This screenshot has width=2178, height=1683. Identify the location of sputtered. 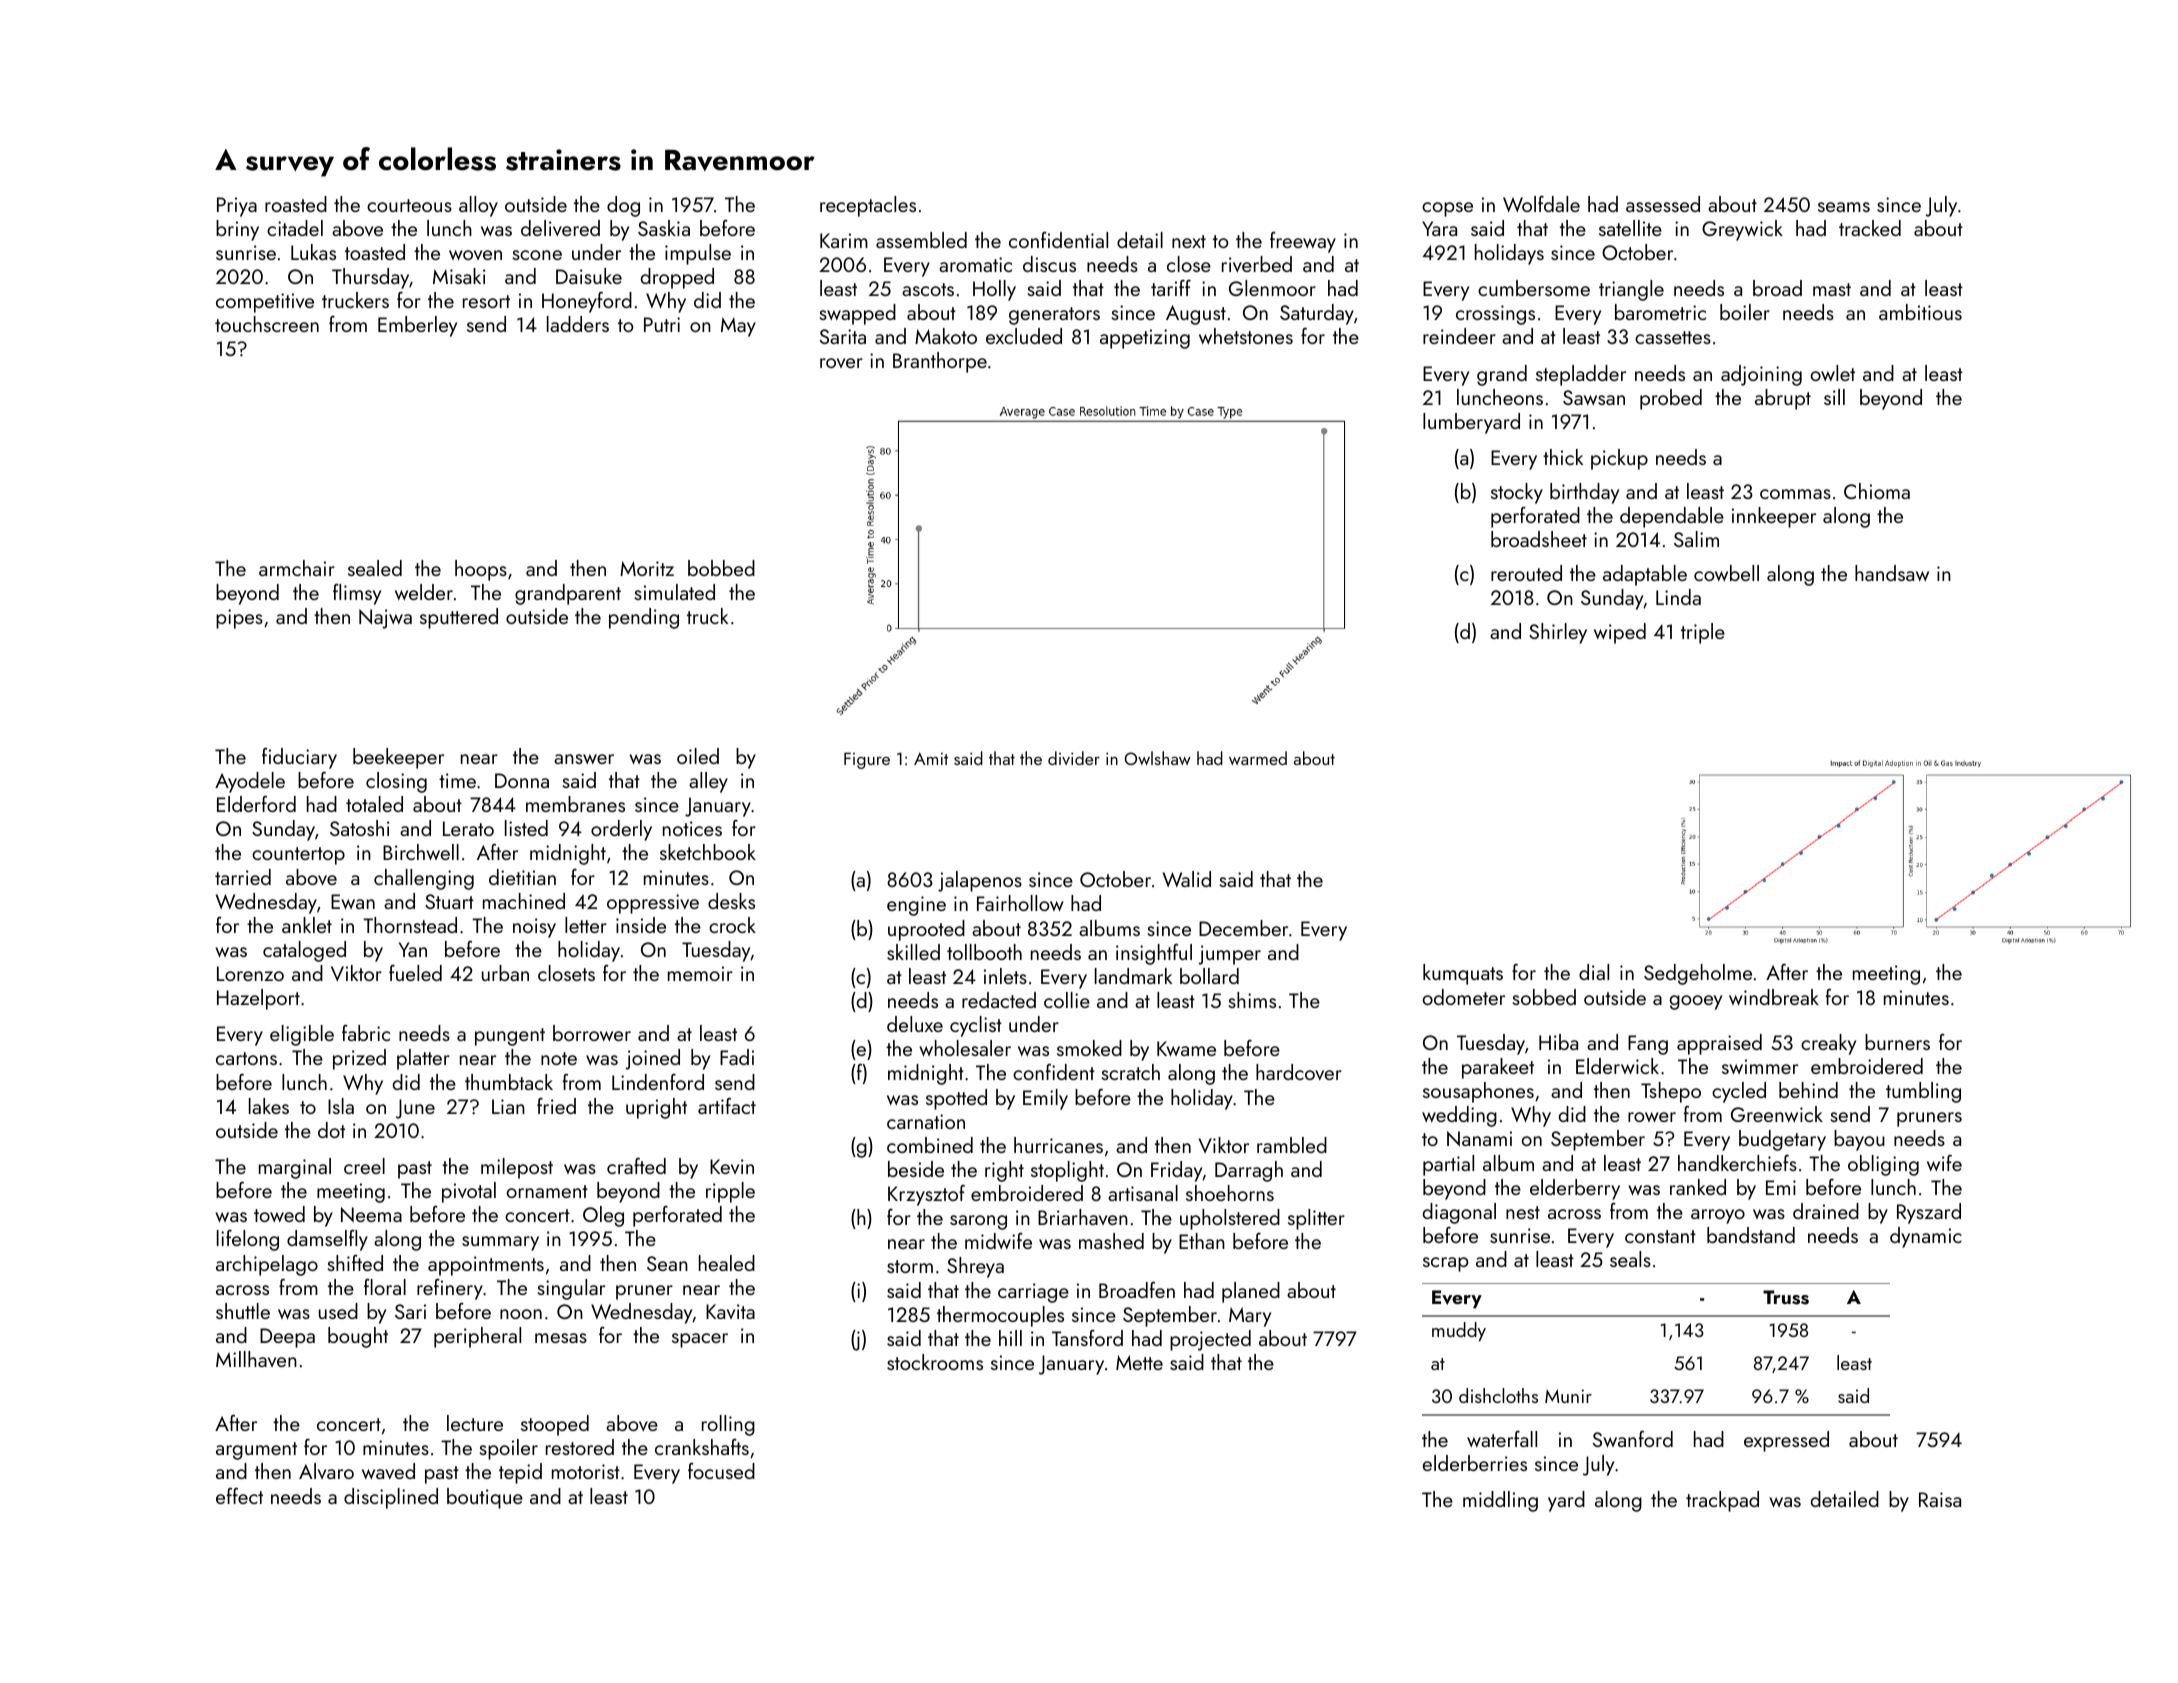
(459, 618).
